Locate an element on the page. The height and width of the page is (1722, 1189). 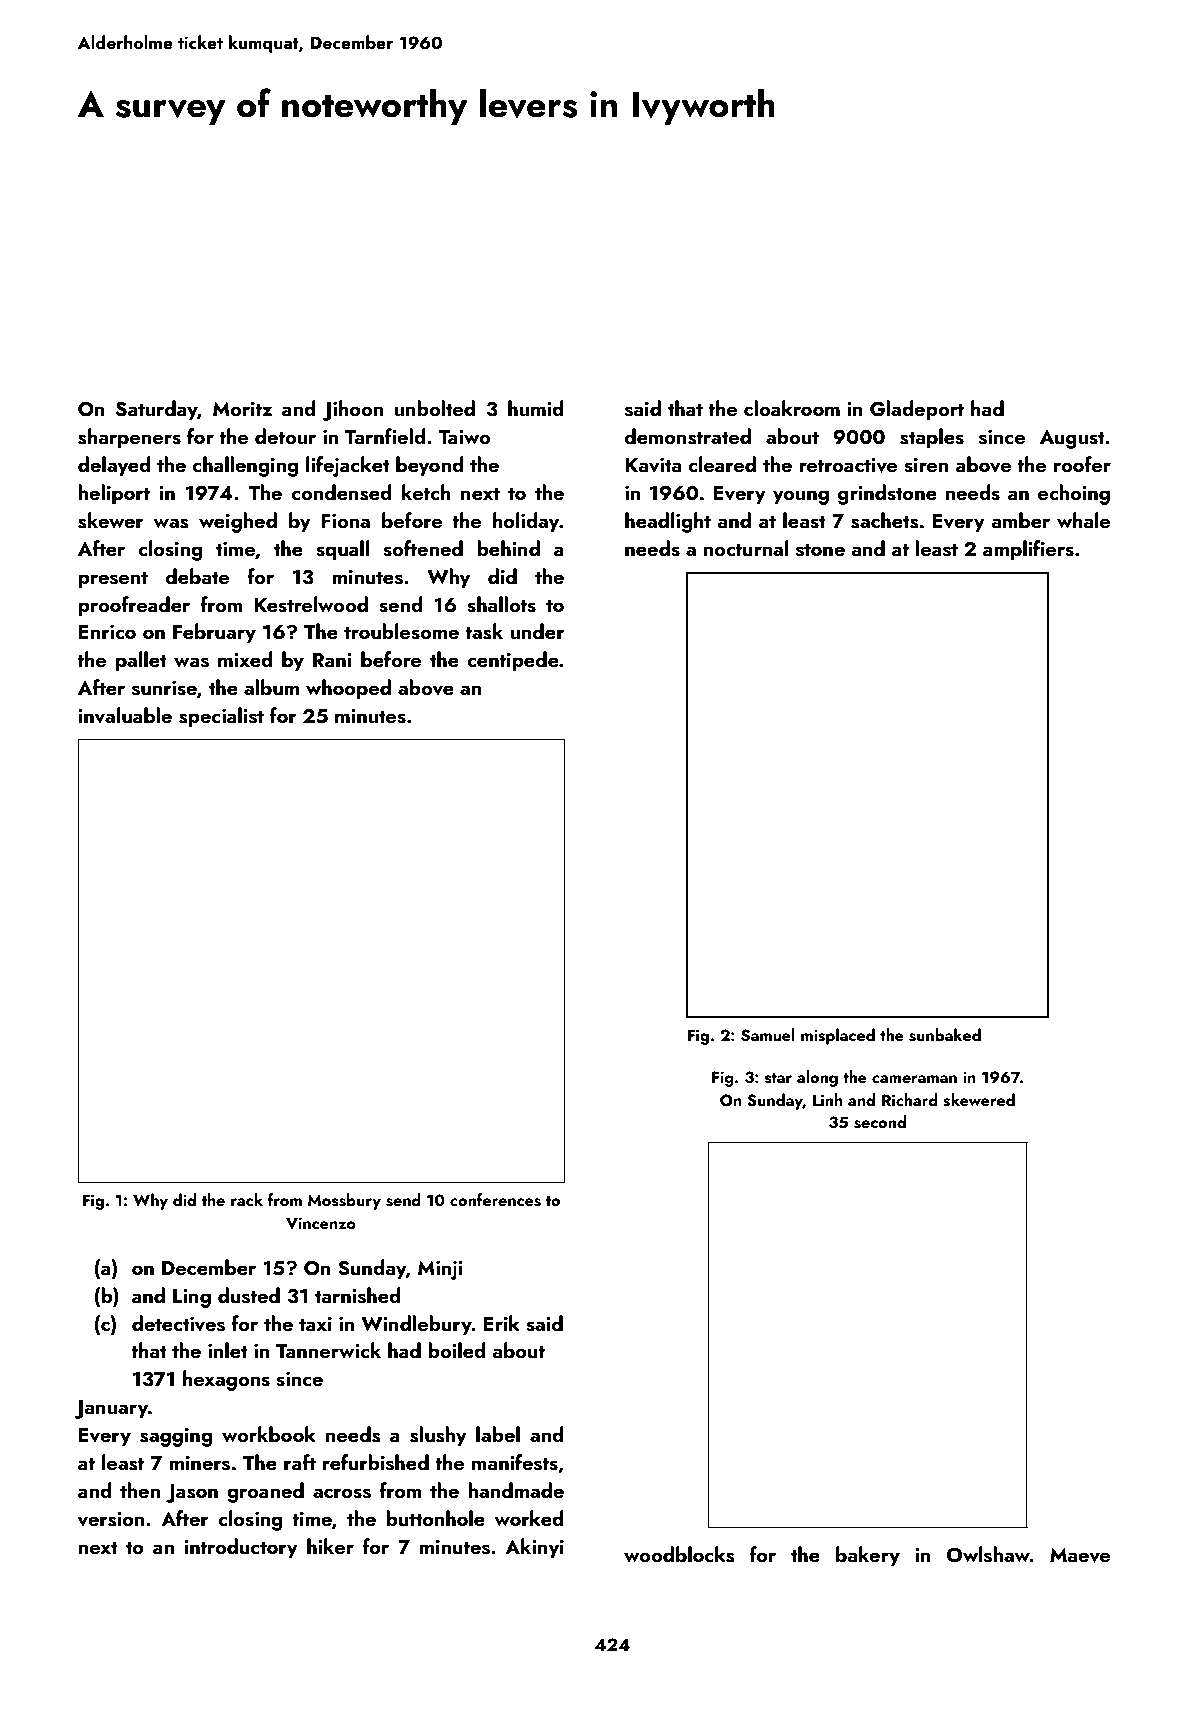
workbook is located at coordinates (269, 1434).
